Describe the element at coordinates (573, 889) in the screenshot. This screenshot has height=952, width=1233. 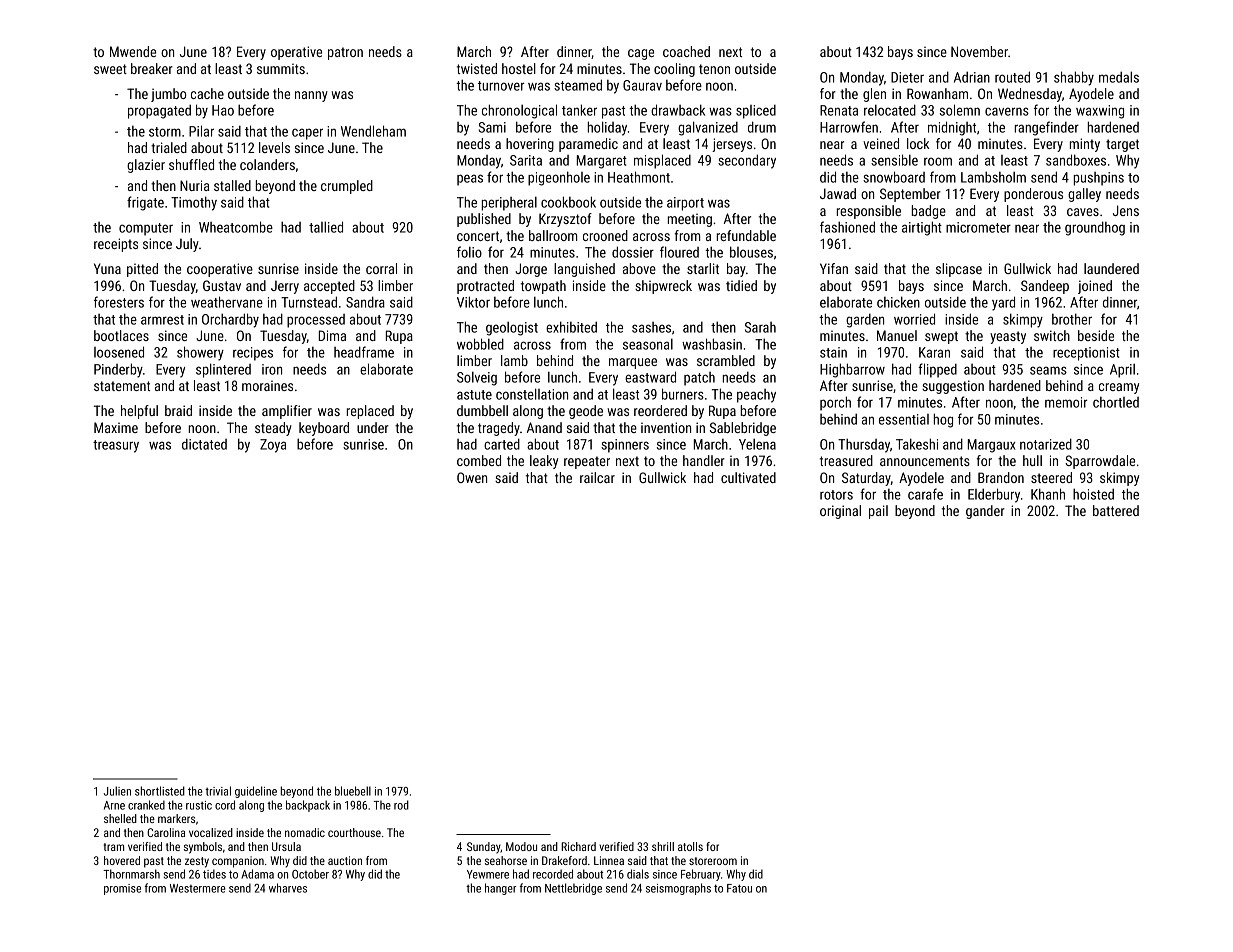
I see `Nettlebridge` at that location.
